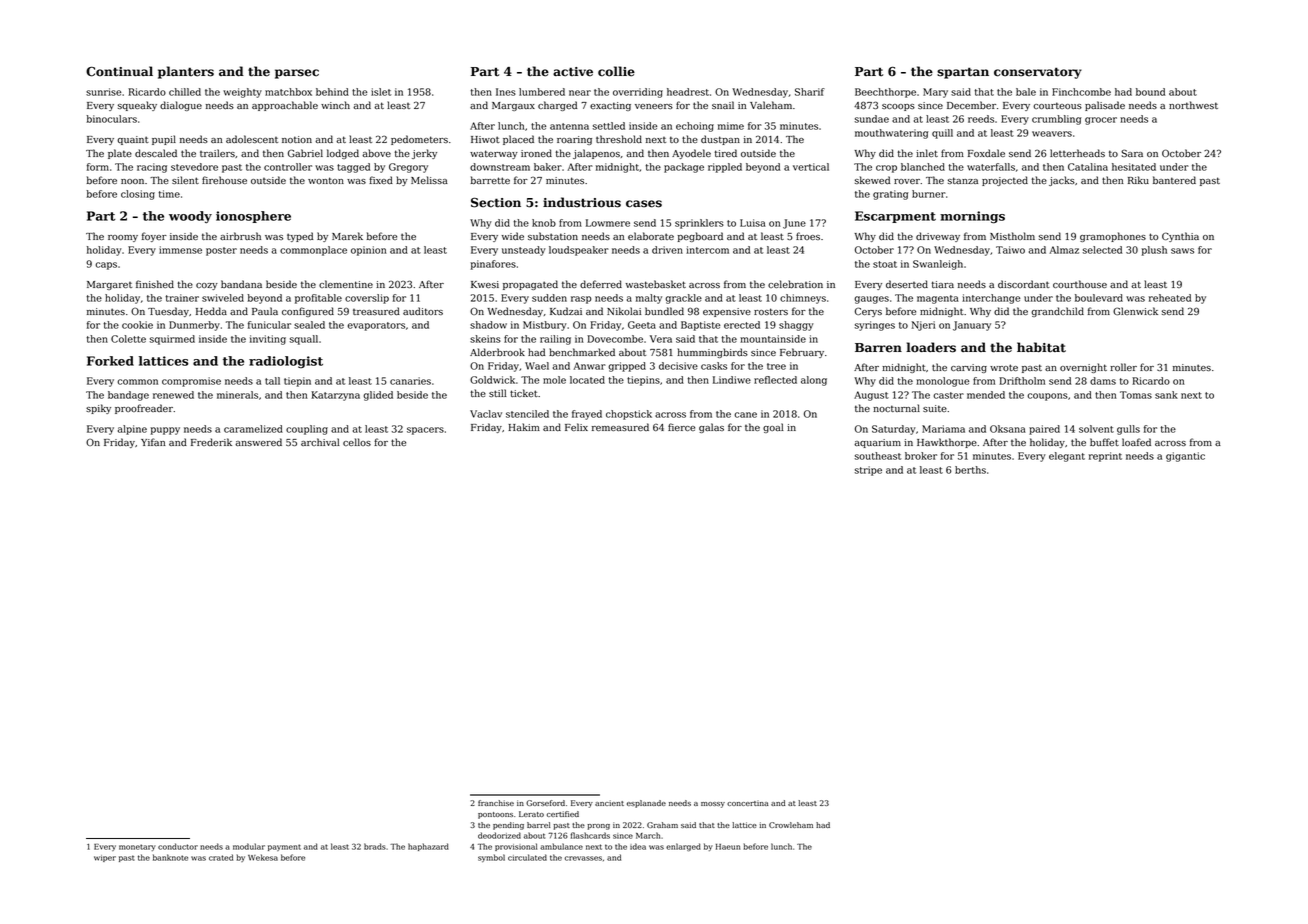 The width and height of the document is (1308, 924). I want to click on expensive, so click(727, 312).
